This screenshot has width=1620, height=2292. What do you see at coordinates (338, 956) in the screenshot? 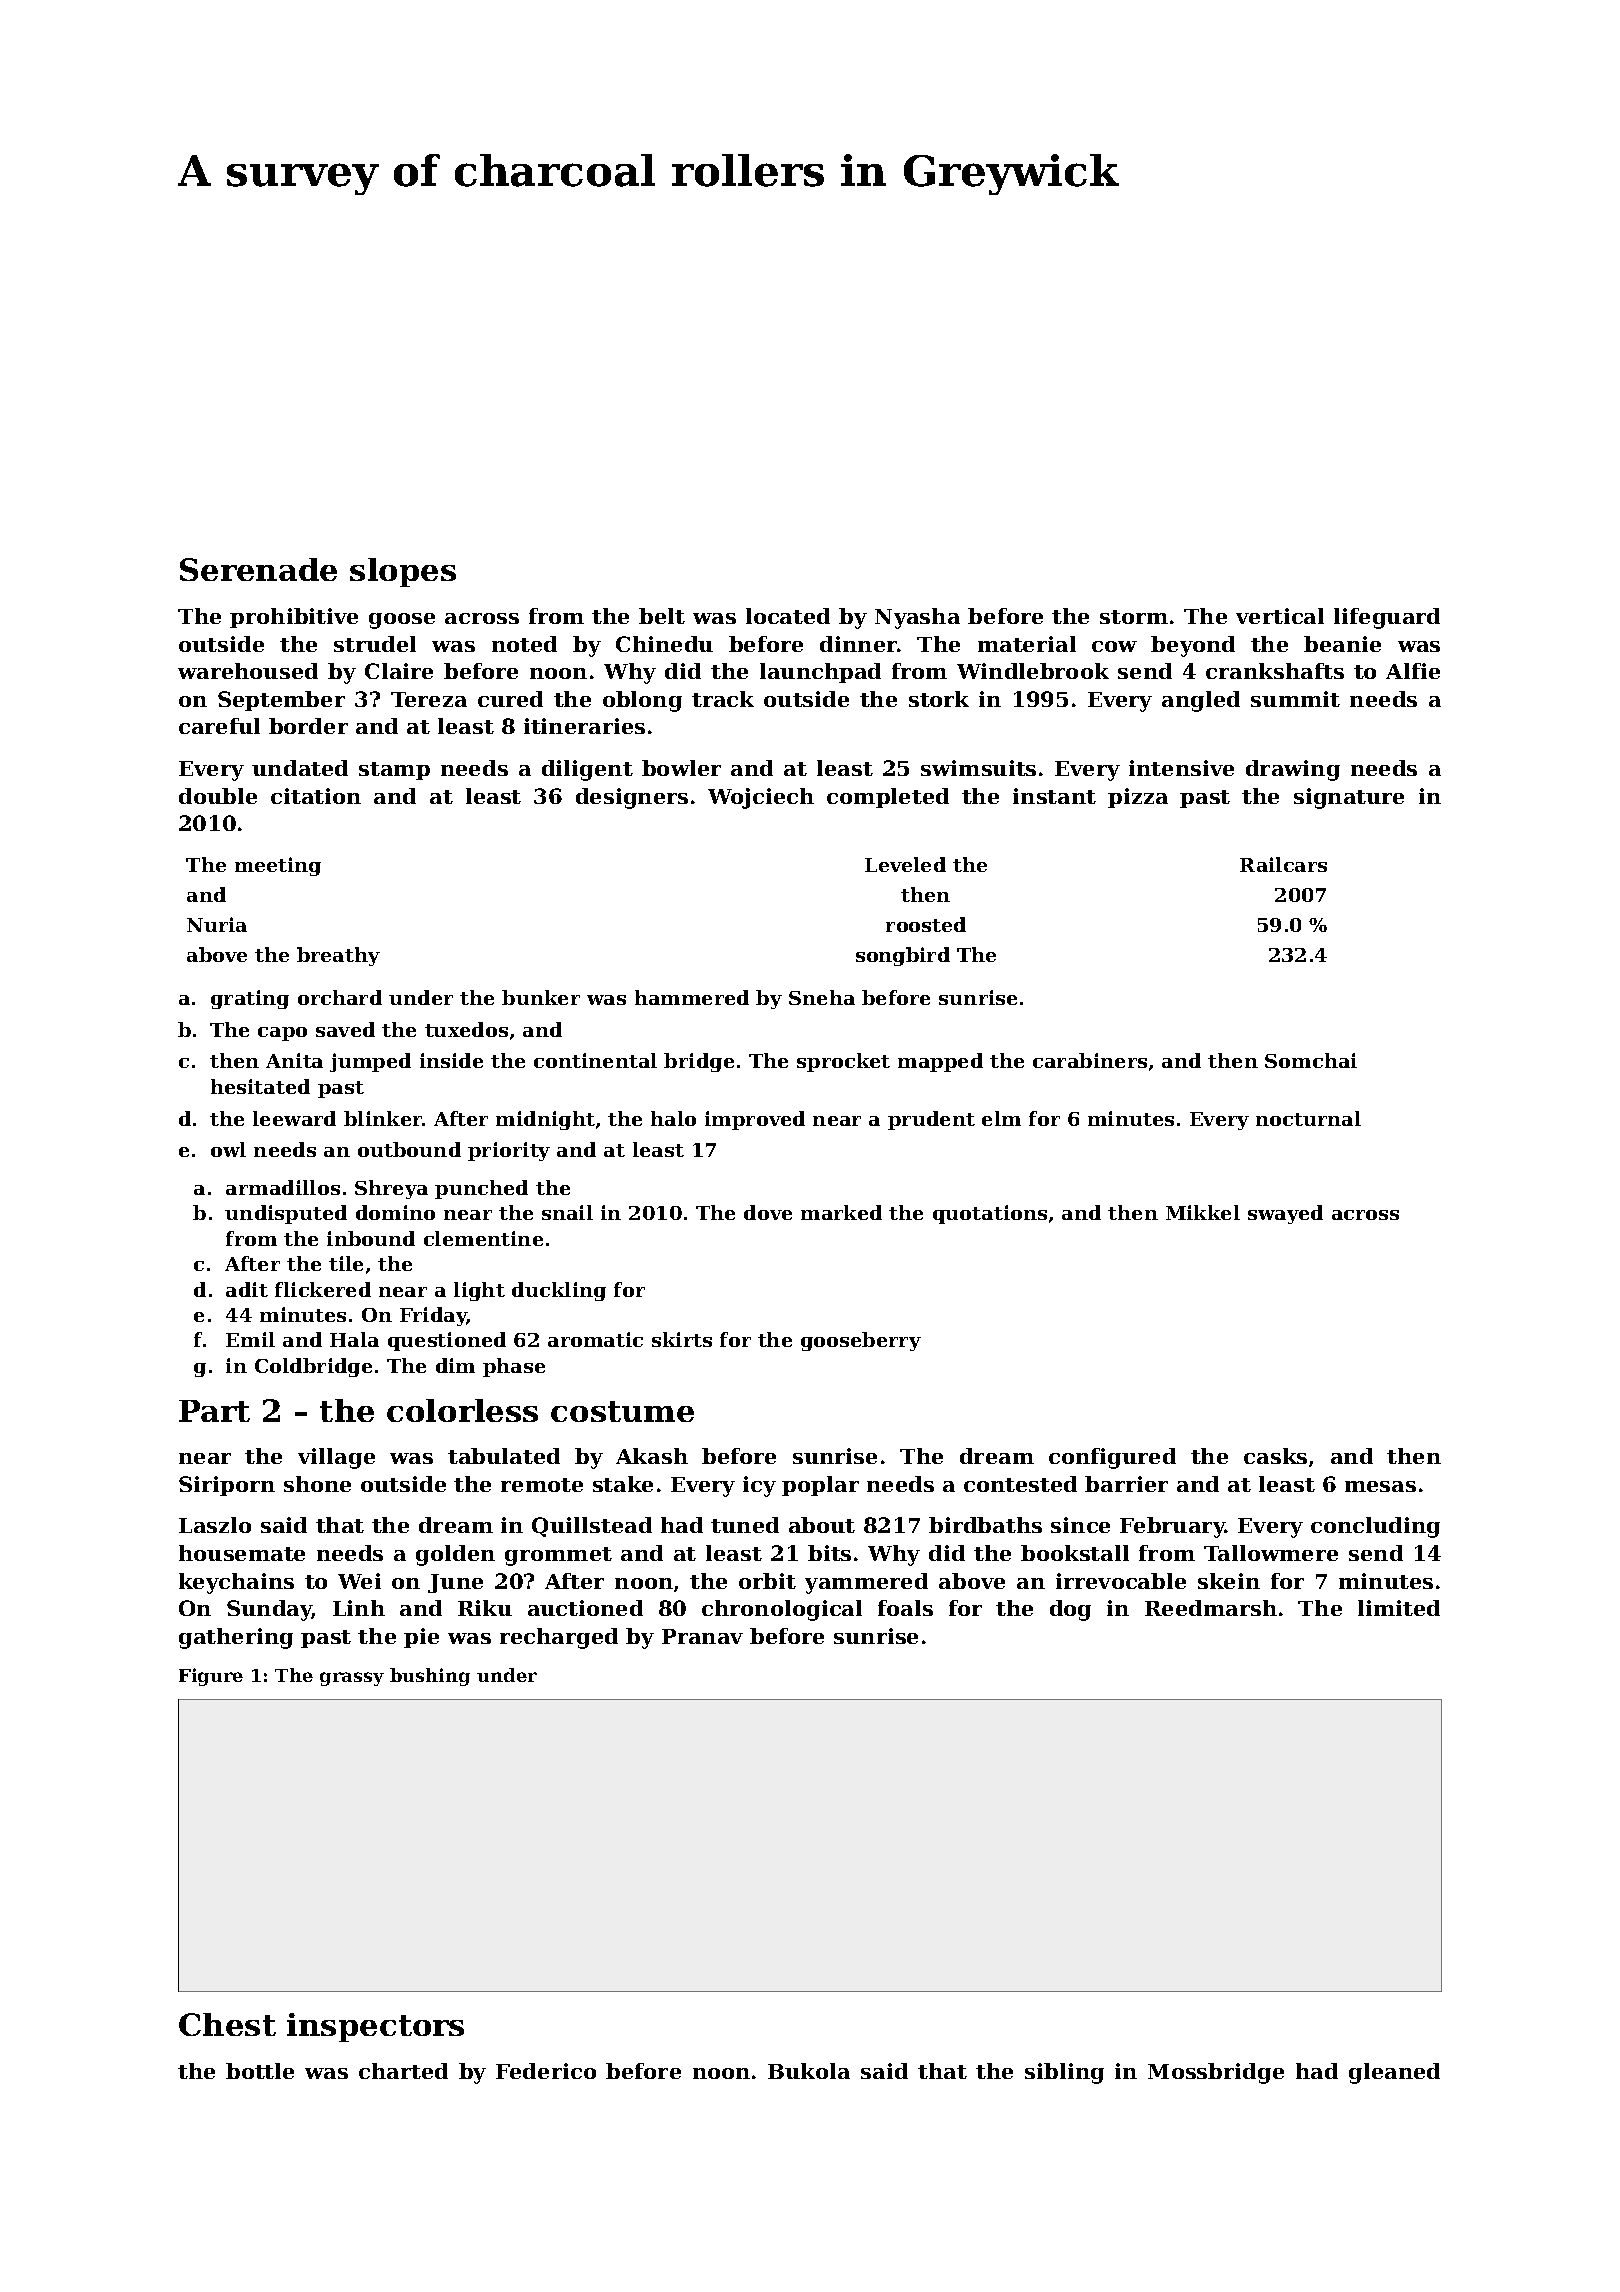
I see `breathy` at bounding box center [338, 956].
